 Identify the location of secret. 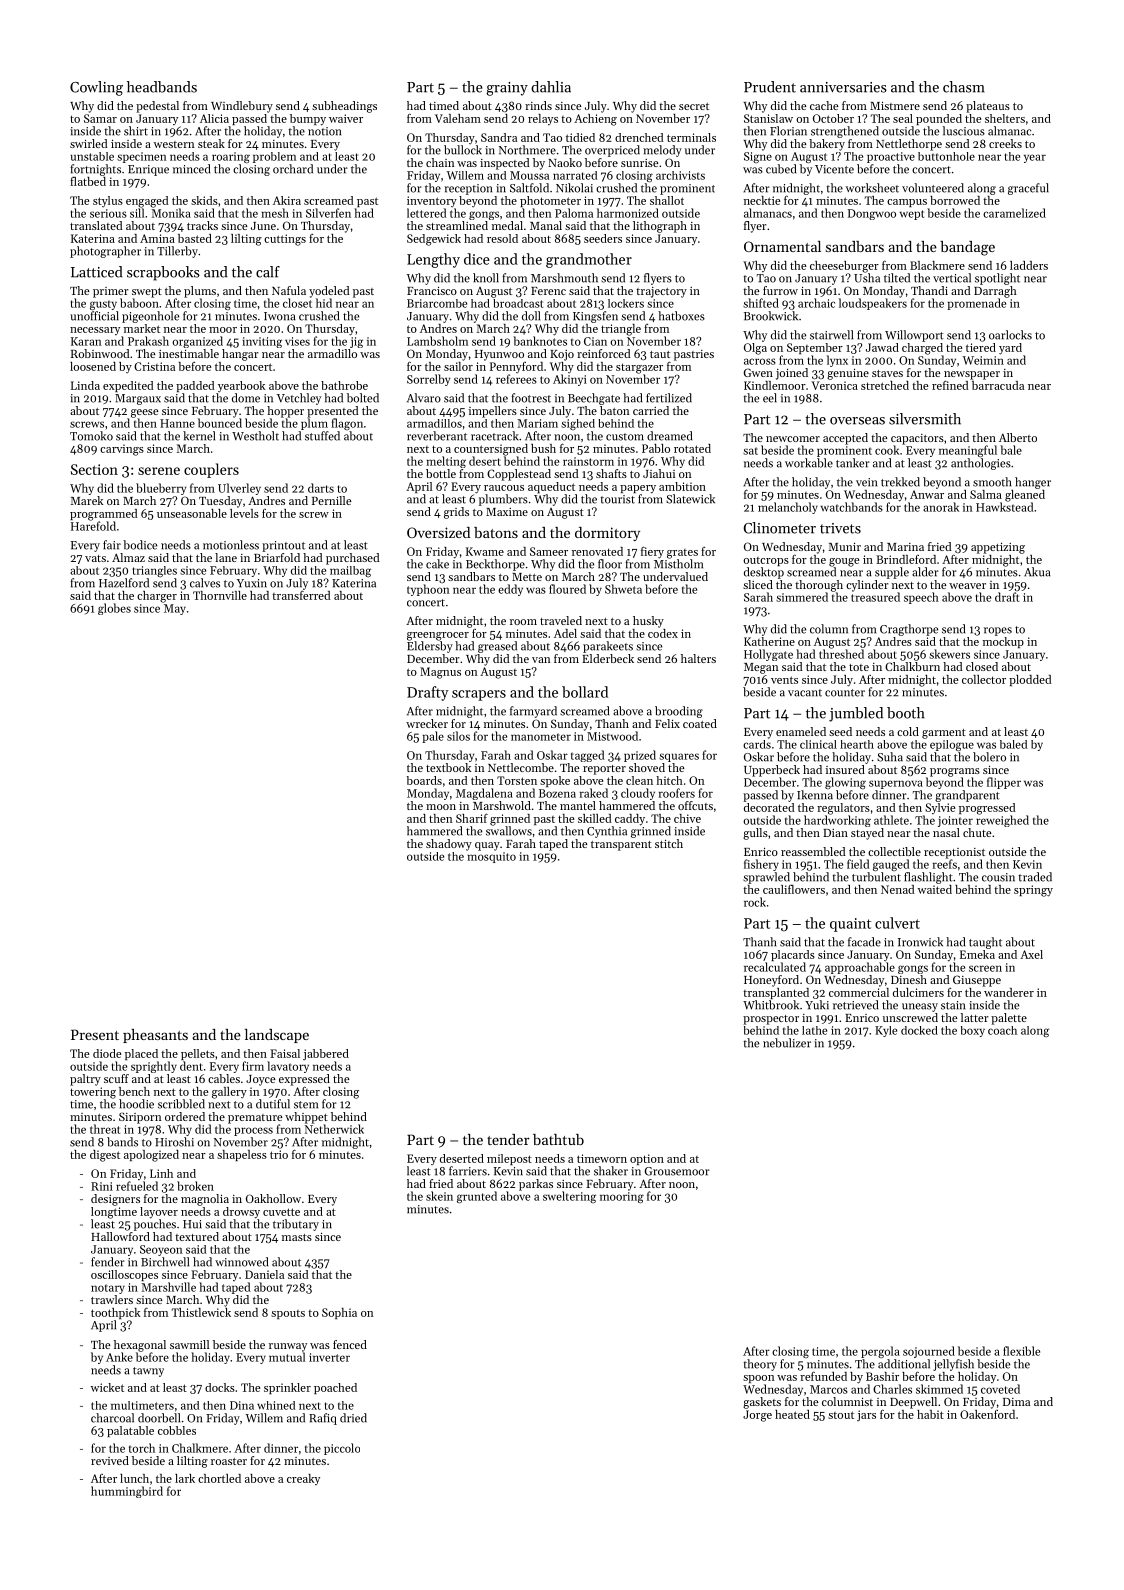
(694, 106).
